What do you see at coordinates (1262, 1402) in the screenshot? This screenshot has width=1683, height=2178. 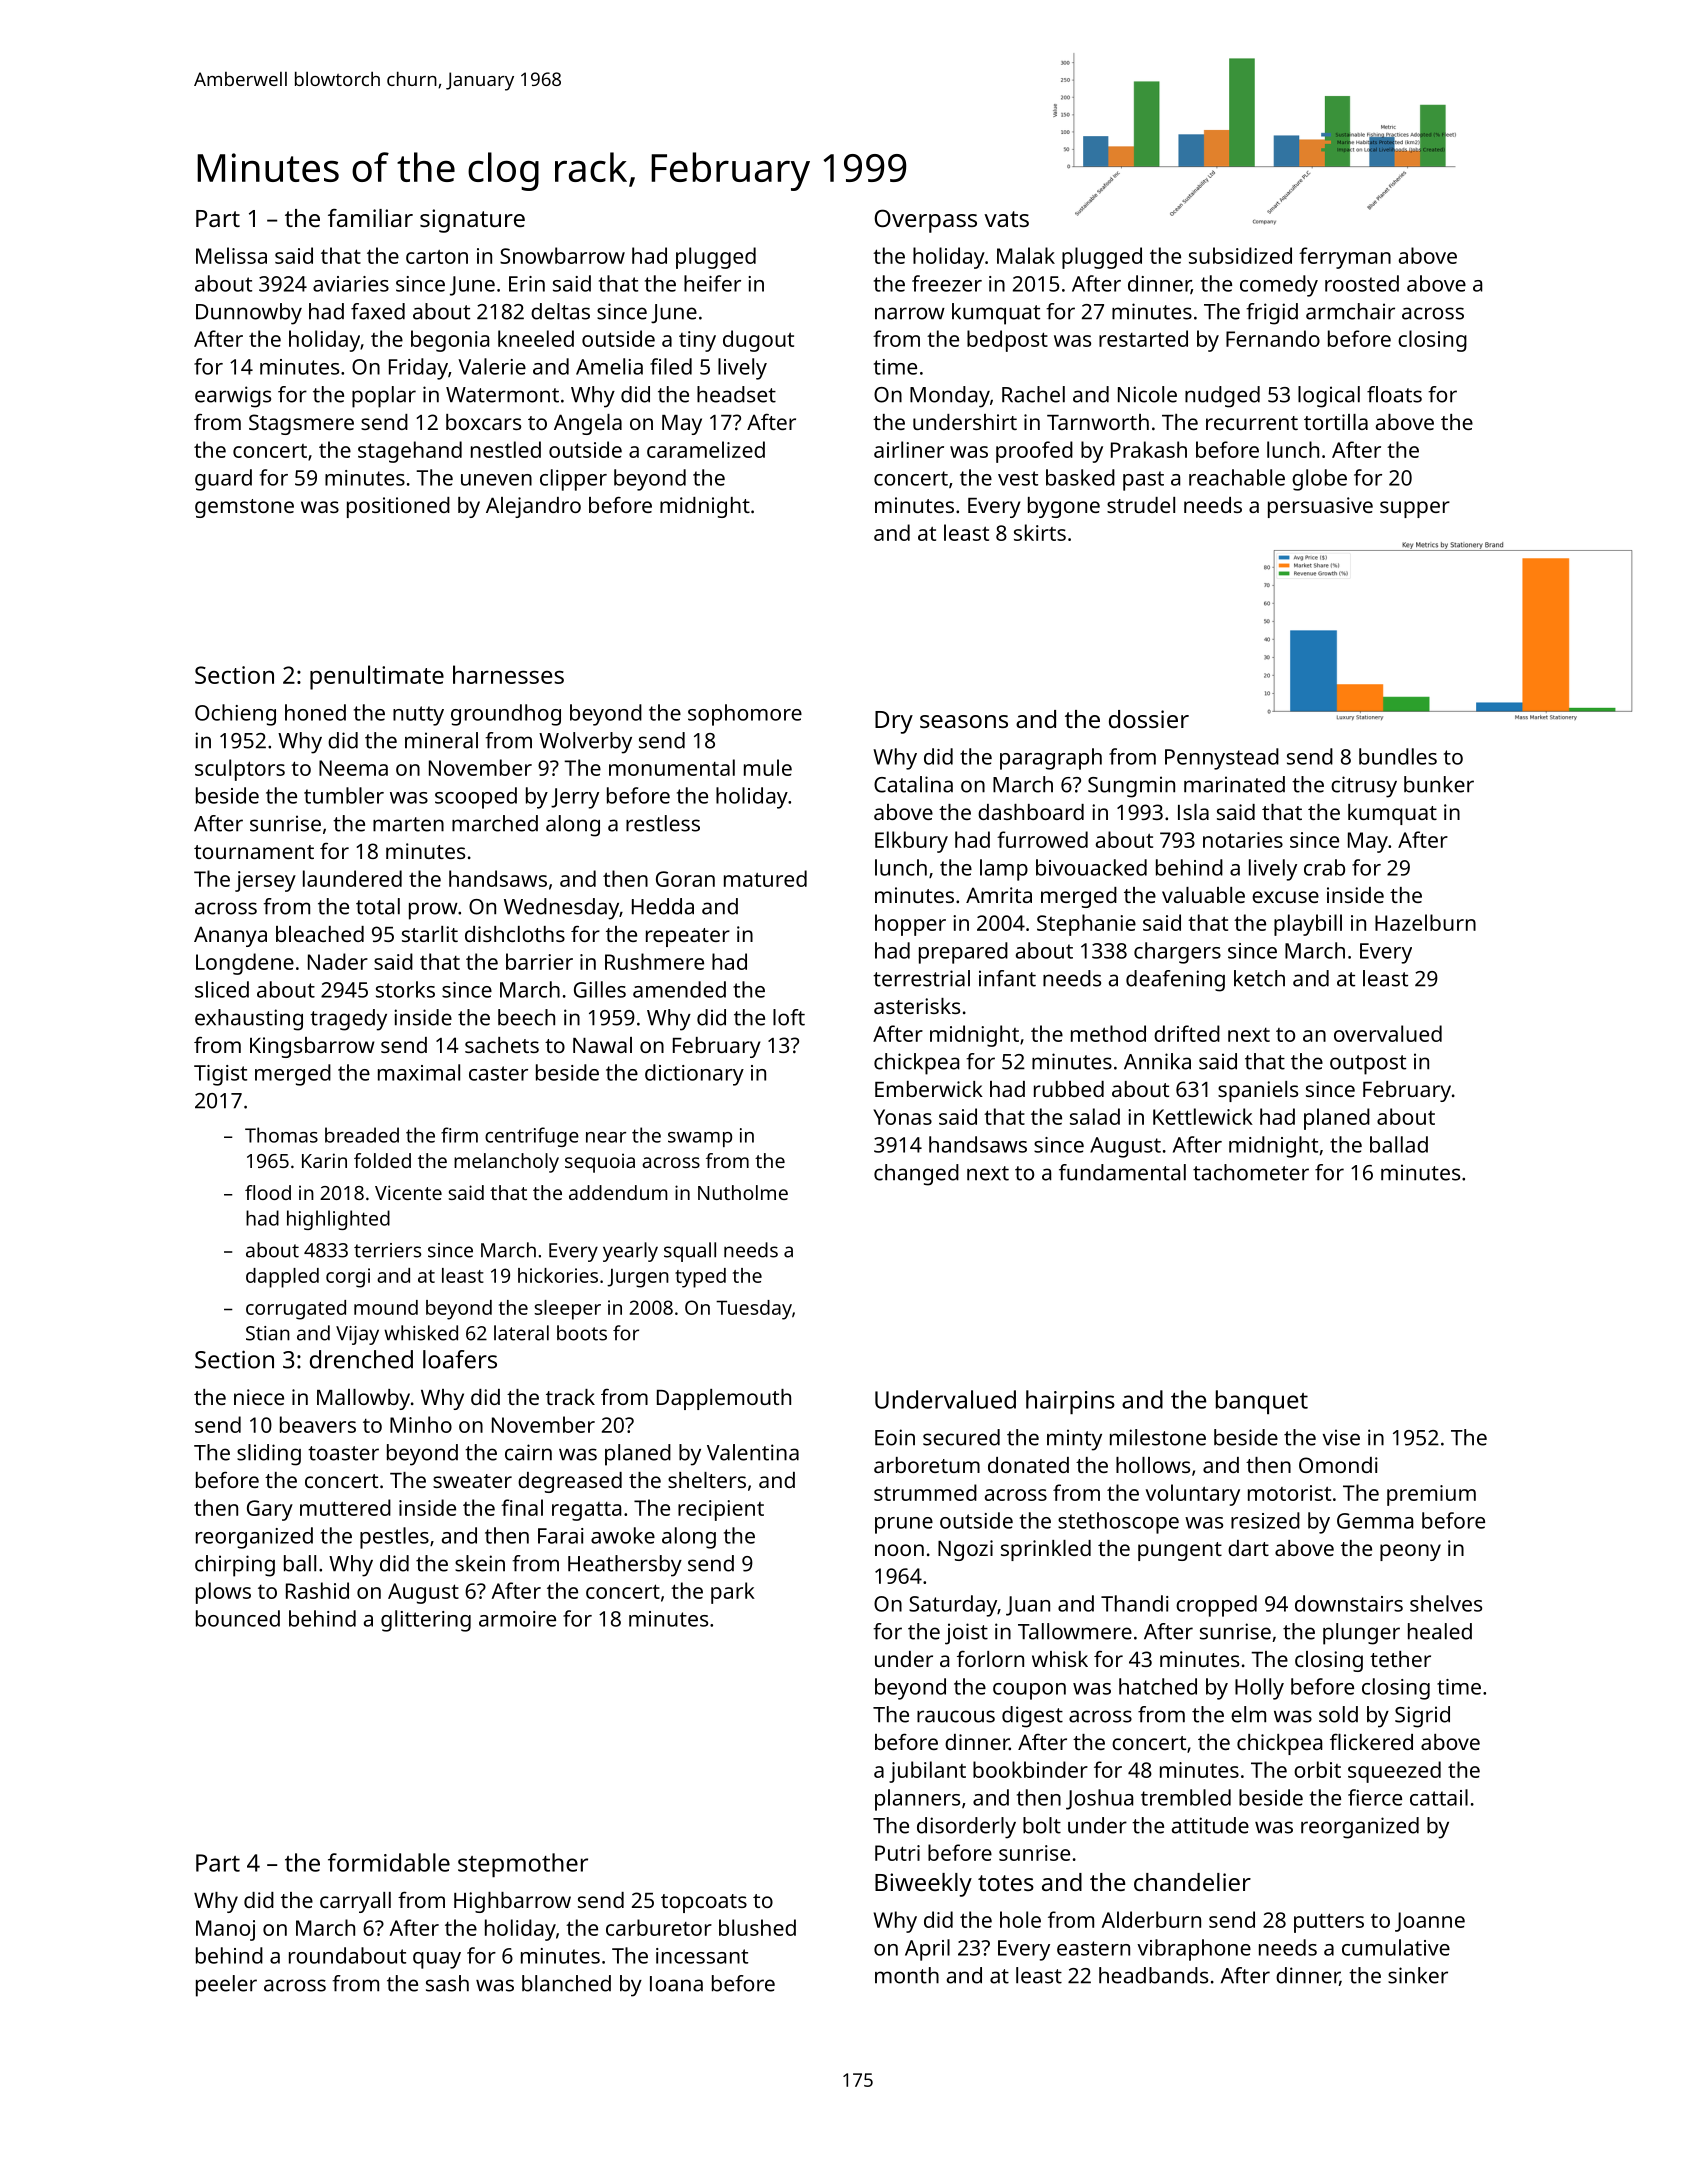 I see `banquet` at bounding box center [1262, 1402].
